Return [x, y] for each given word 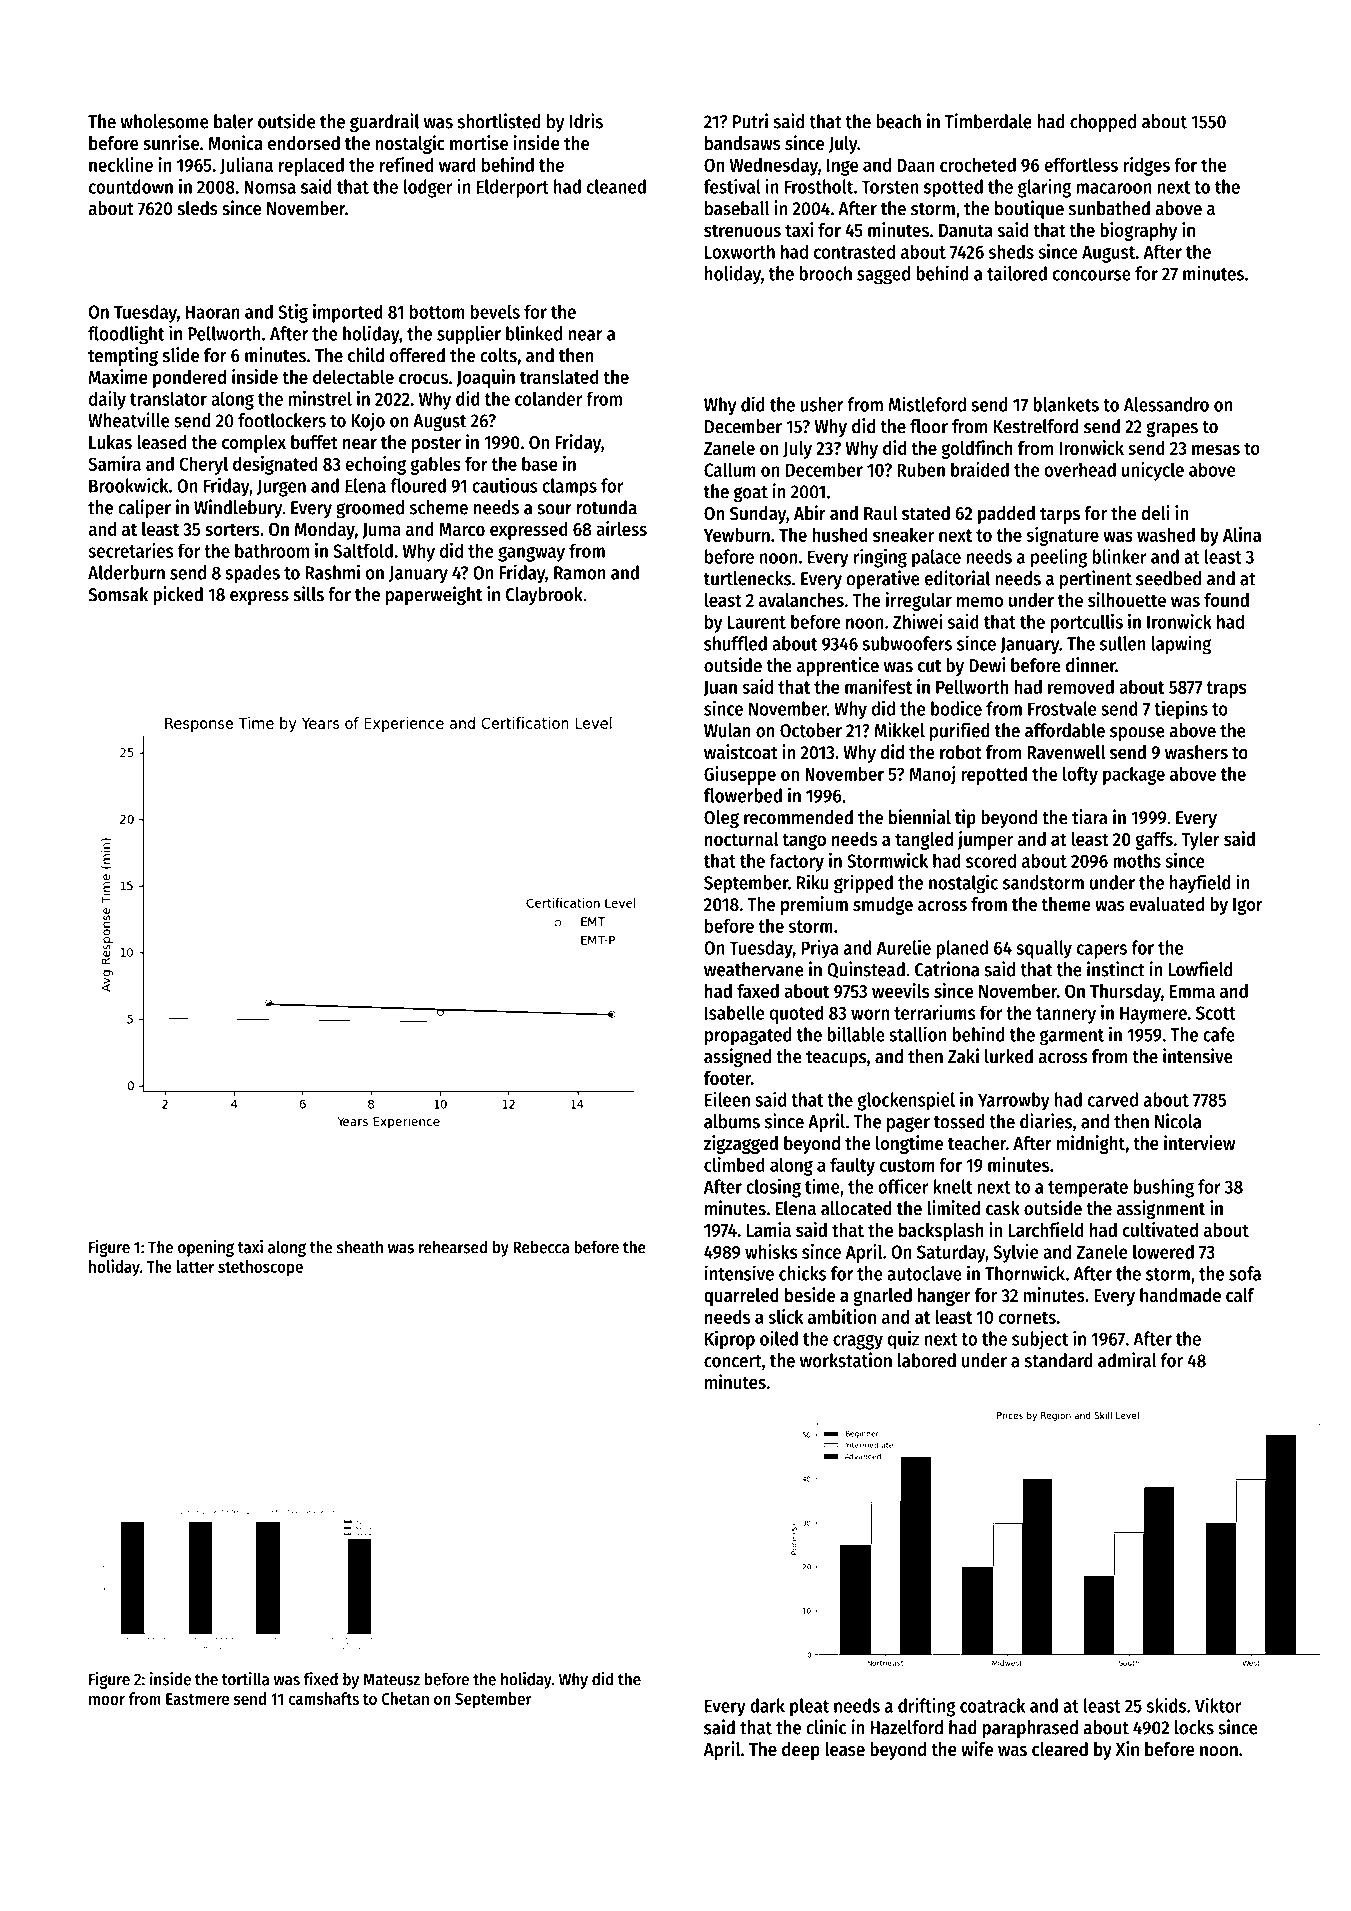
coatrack [992, 1705]
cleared [1060, 1749]
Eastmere [197, 1699]
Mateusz [391, 1679]
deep [801, 1751]
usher [821, 404]
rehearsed [453, 1247]
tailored [1017, 273]
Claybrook [544, 596]
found [1226, 600]
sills [308, 594]
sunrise [171, 143]
